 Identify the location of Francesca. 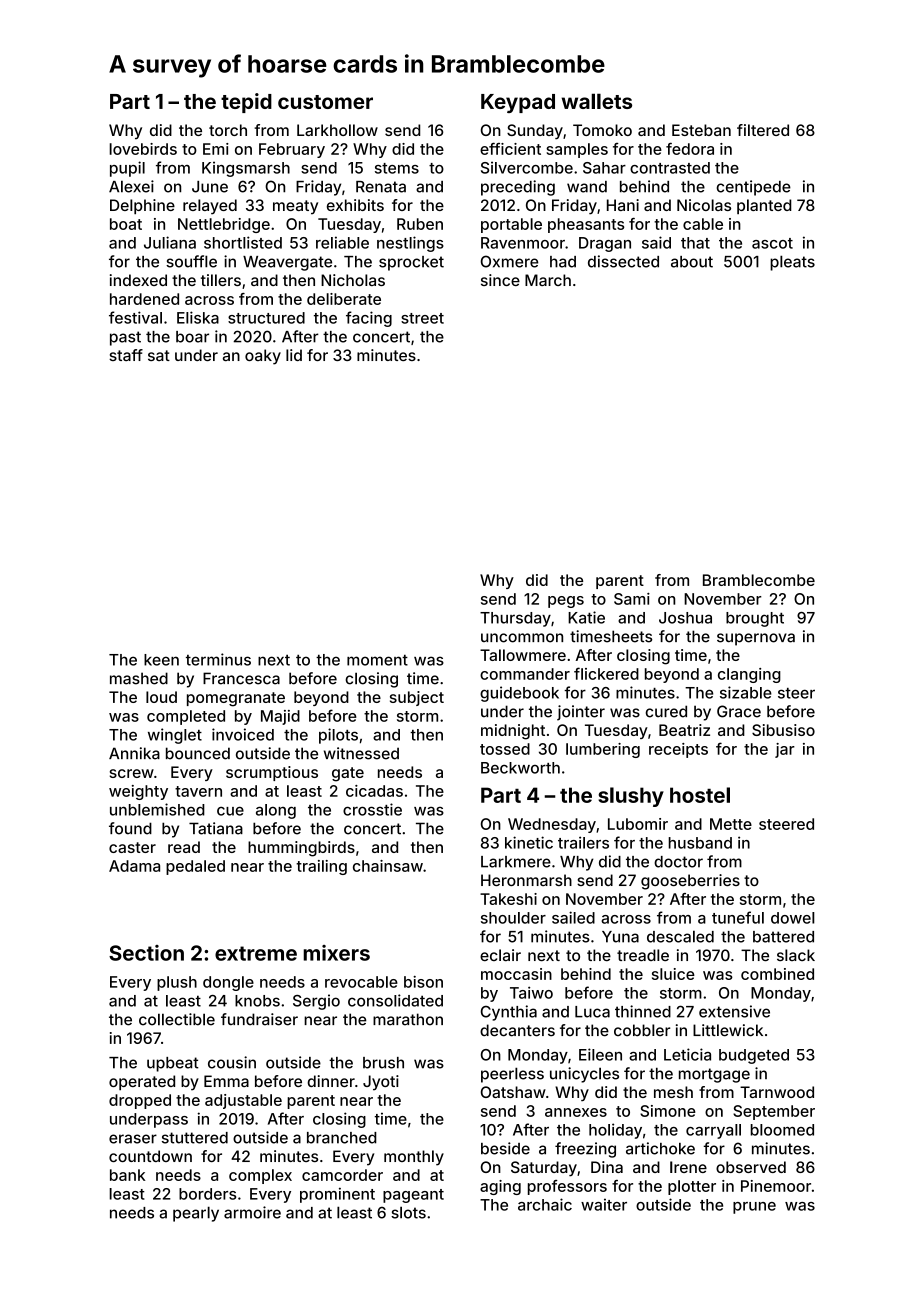
(241, 678).
